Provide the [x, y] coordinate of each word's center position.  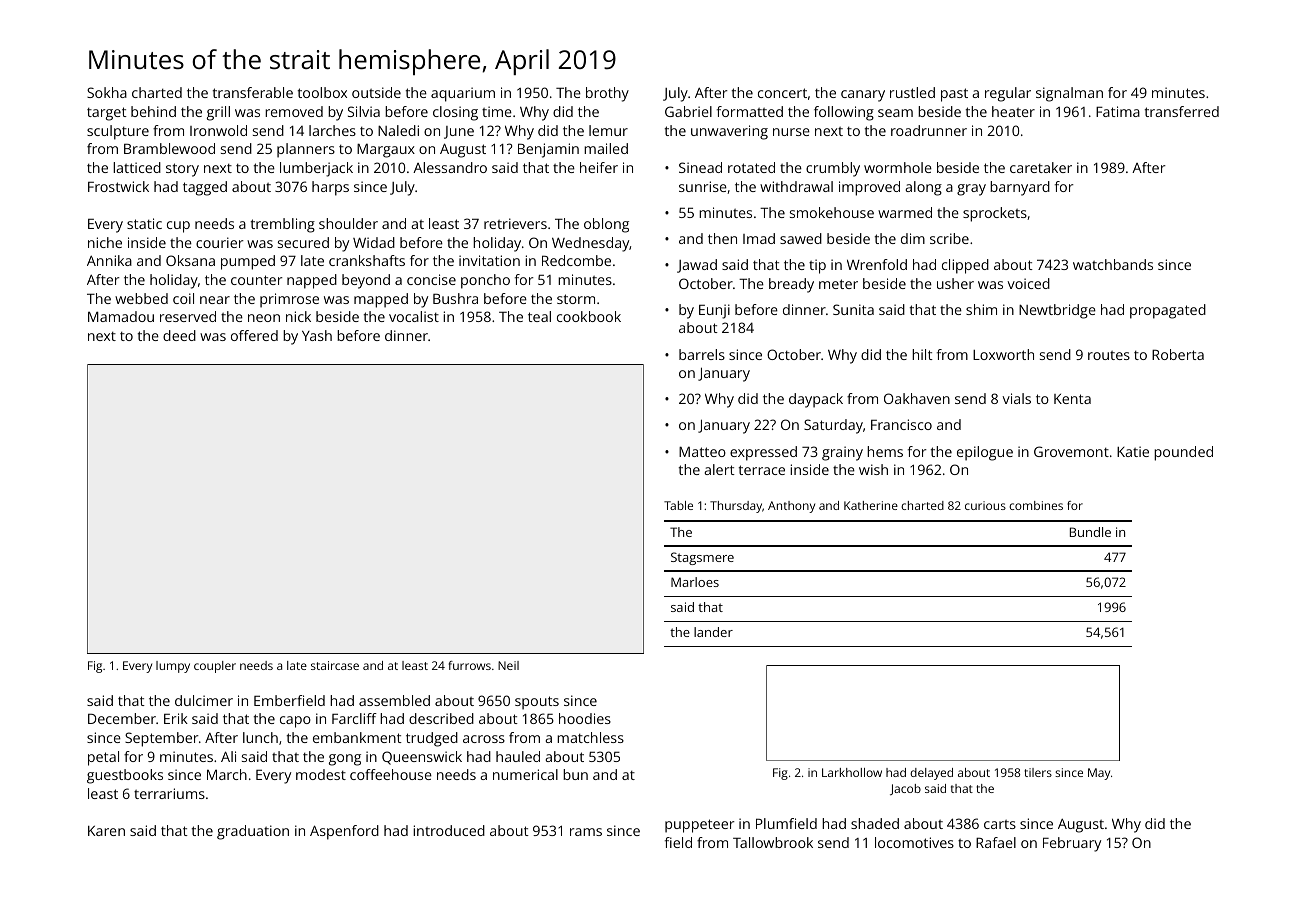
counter [257, 280]
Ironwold [218, 130]
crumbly [833, 169]
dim [913, 238]
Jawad [697, 266]
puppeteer [700, 826]
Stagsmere [702, 558]
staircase [335, 665]
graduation [253, 832]
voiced [1028, 283]
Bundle [1090, 532]
